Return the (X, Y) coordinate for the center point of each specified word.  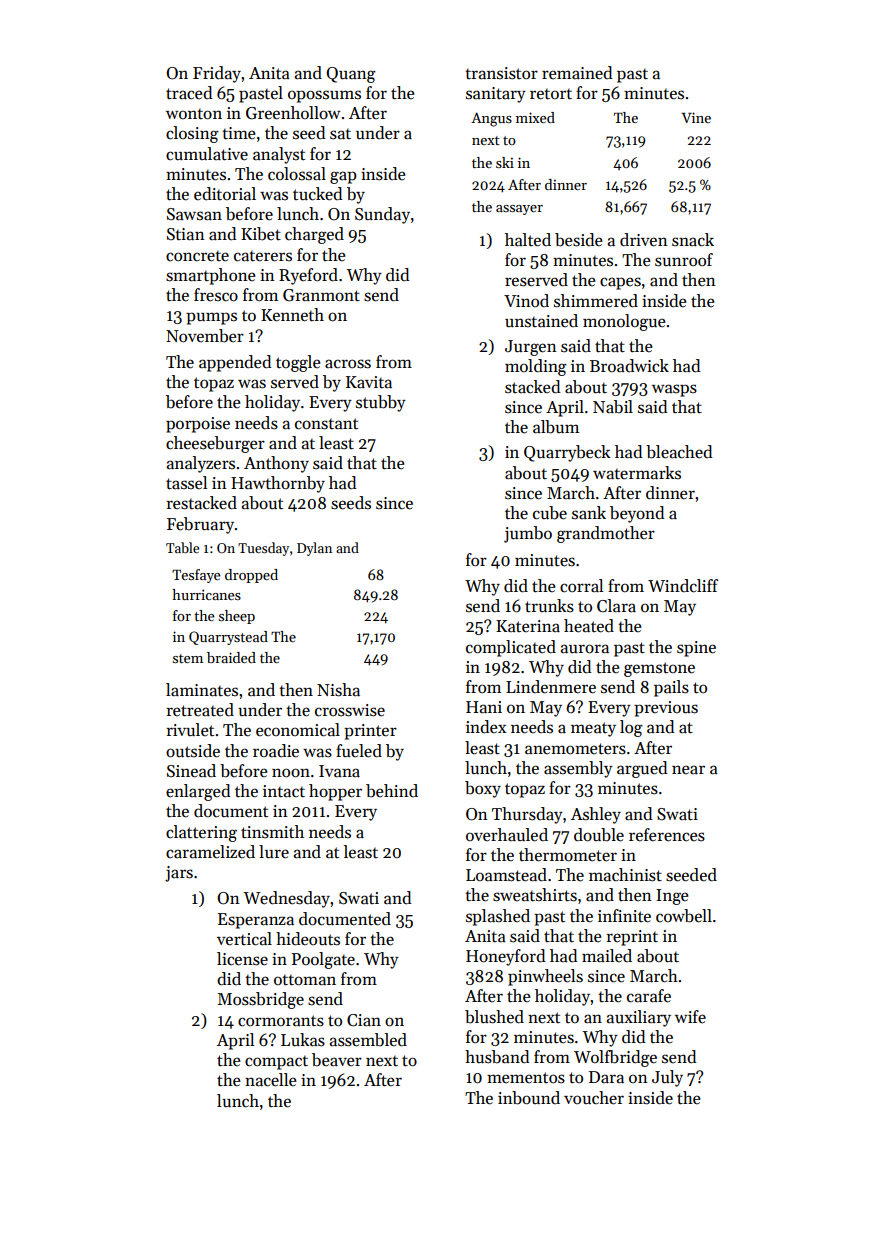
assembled (368, 1040)
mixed (535, 117)
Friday (217, 74)
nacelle (270, 1080)
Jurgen (531, 348)
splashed (498, 917)
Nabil (613, 407)
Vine (696, 117)
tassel (186, 483)
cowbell (684, 916)
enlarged (198, 792)
